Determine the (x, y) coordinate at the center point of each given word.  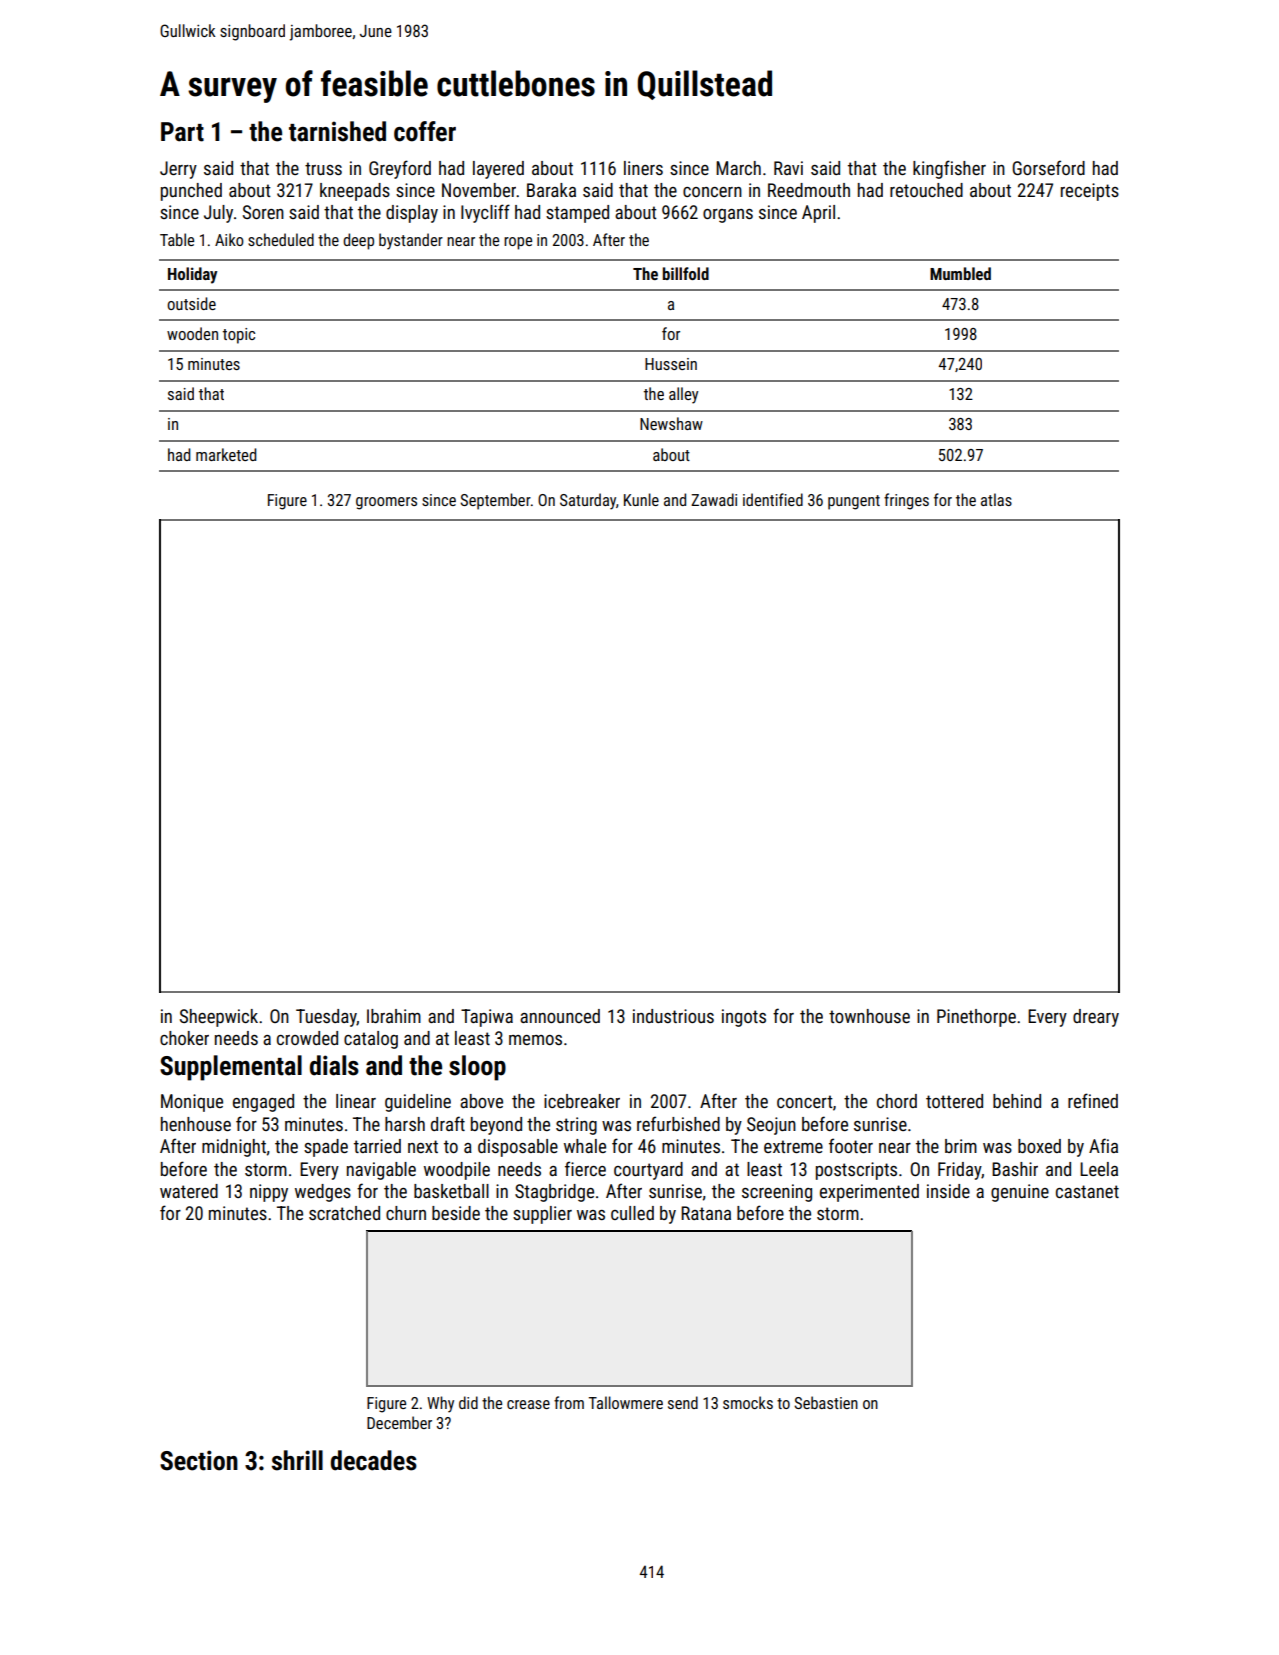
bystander (411, 241)
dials (334, 1065)
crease (528, 1404)
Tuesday (326, 1018)
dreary (1096, 1018)
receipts (1090, 192)
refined (1093, 1100)
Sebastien (826, 1402)
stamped (577, 214)
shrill (297, 1460)
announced (560, 1016)
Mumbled (960, 273)
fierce (585, 1168)
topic (239, 336)
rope (518, 243)
